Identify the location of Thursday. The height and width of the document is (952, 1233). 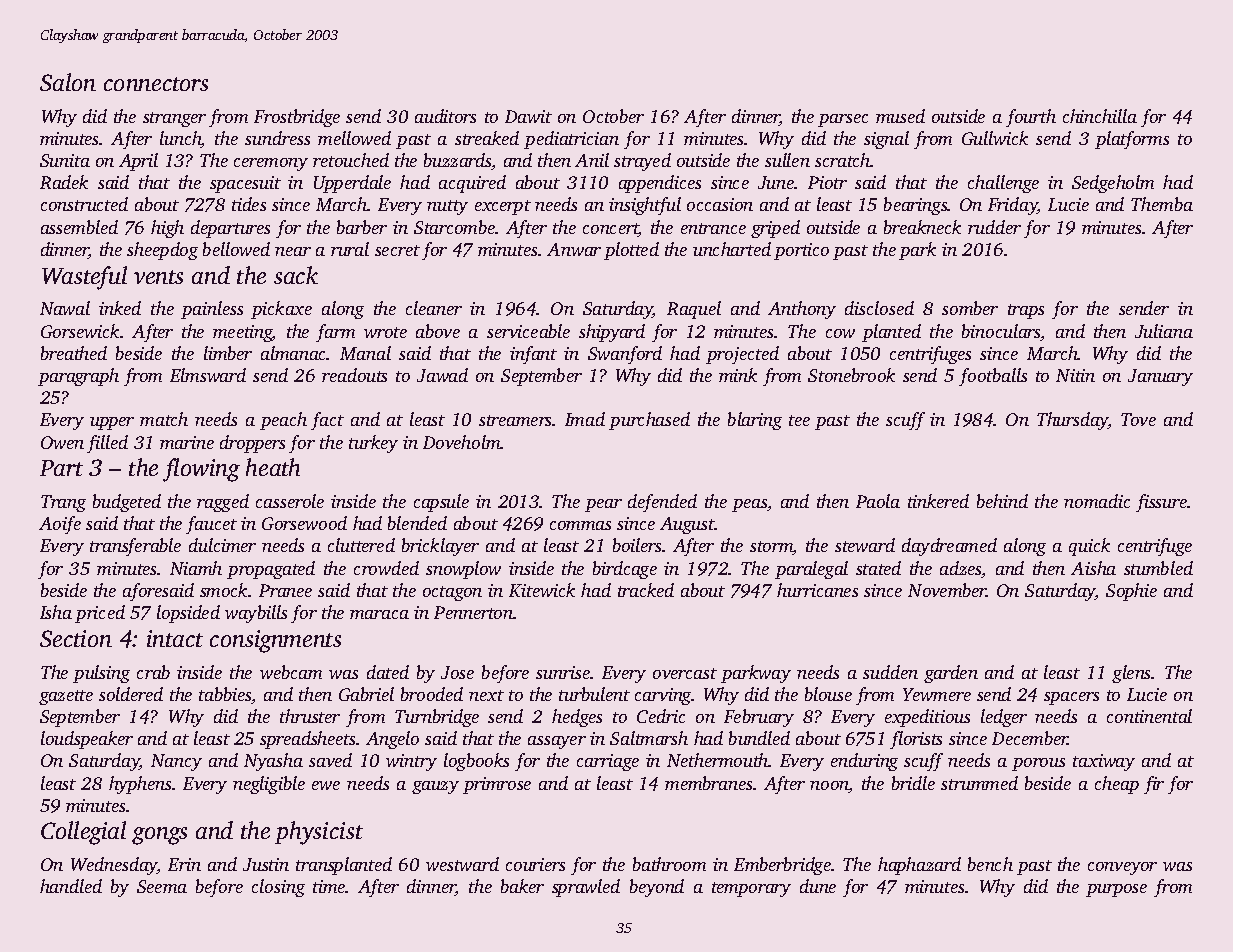
(1073, 421).
